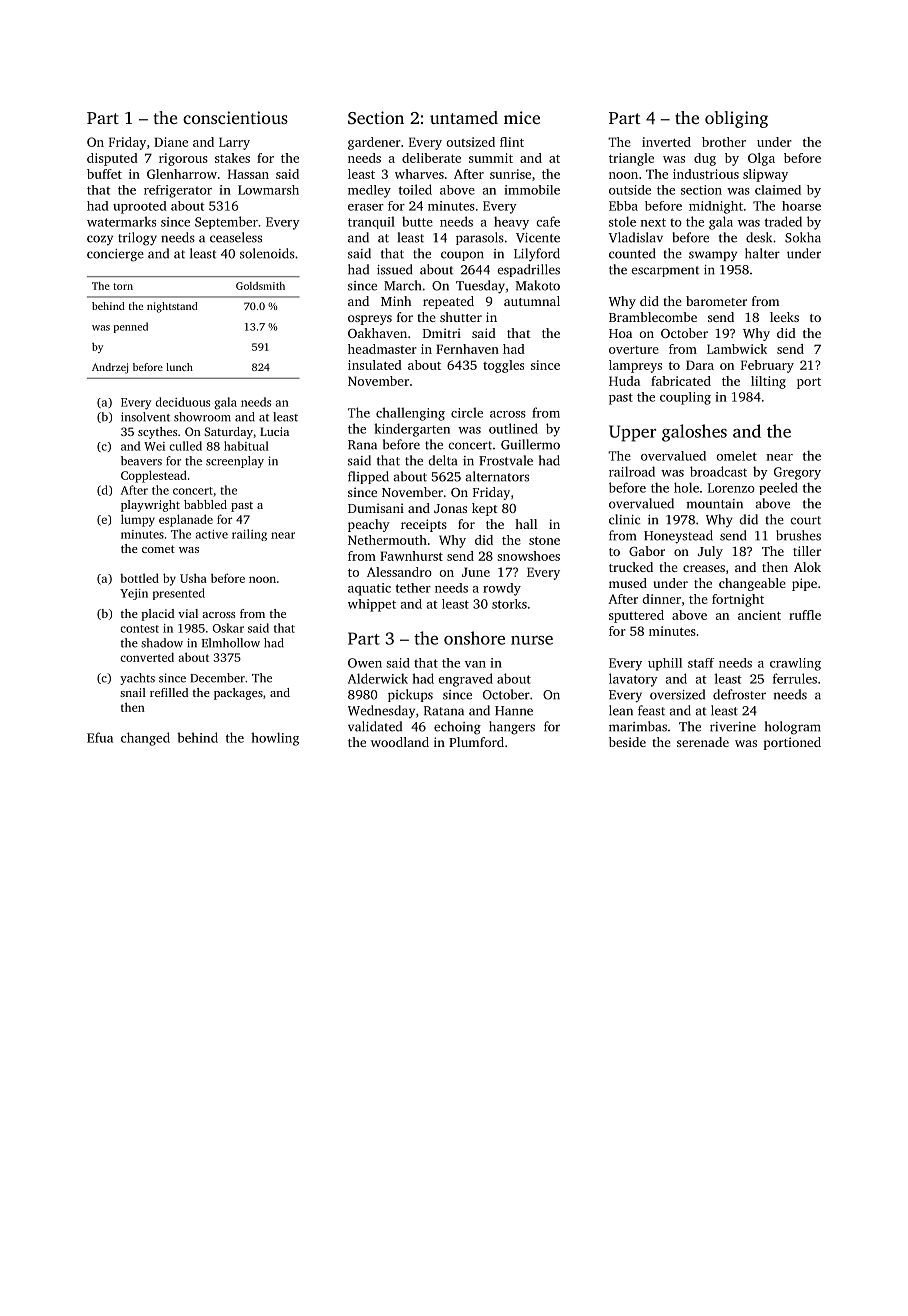 The image size is (908, 1316). What do you see at coordinates (736, 119) in the document?
I see `obliging` at bounding box center [736, 119].
